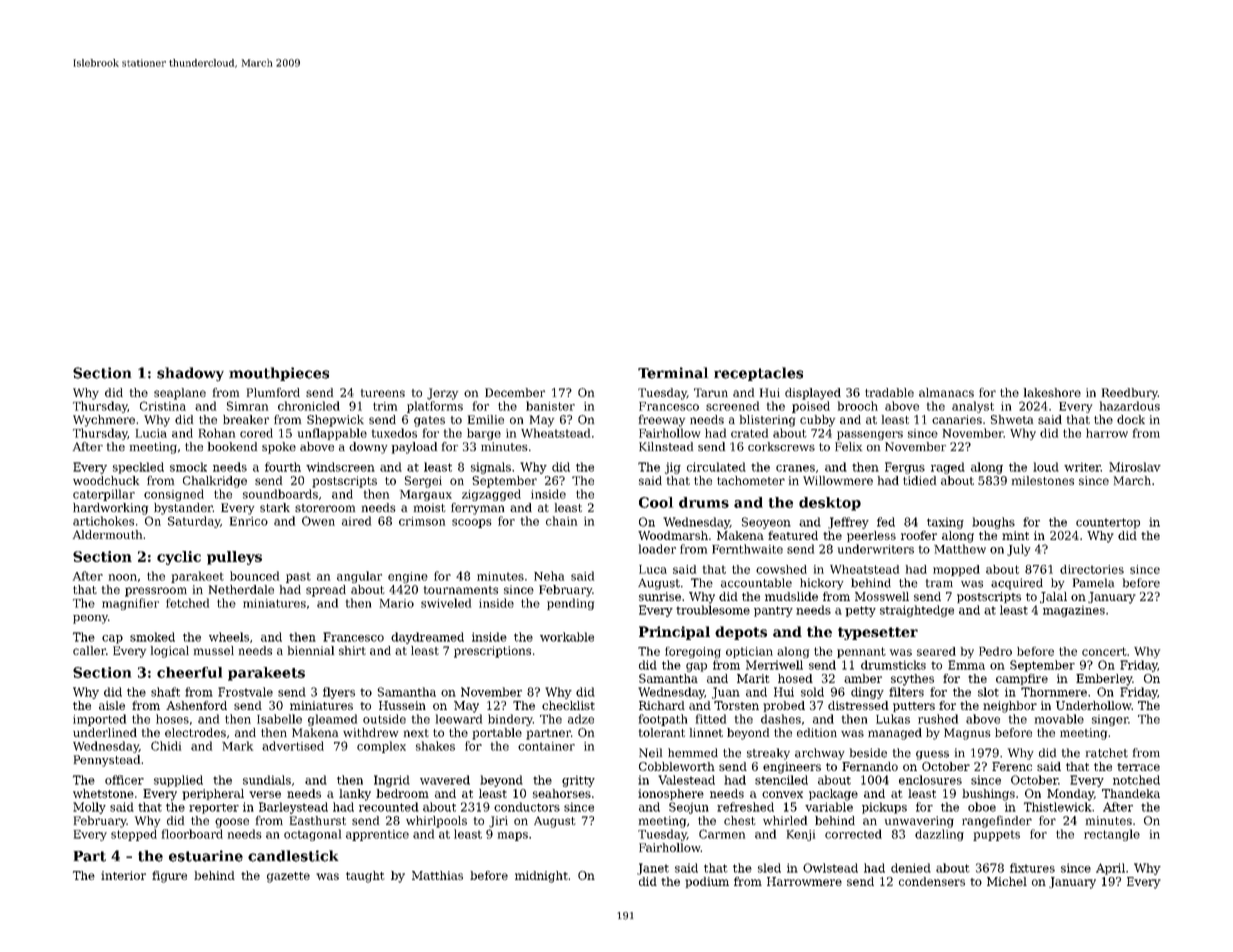 The height and width of the screenshot is (952, 1233). What do you see at coordinates (1022, 679) in the screenshot?
I see `campfire` at bounding box center [1022, 679].
